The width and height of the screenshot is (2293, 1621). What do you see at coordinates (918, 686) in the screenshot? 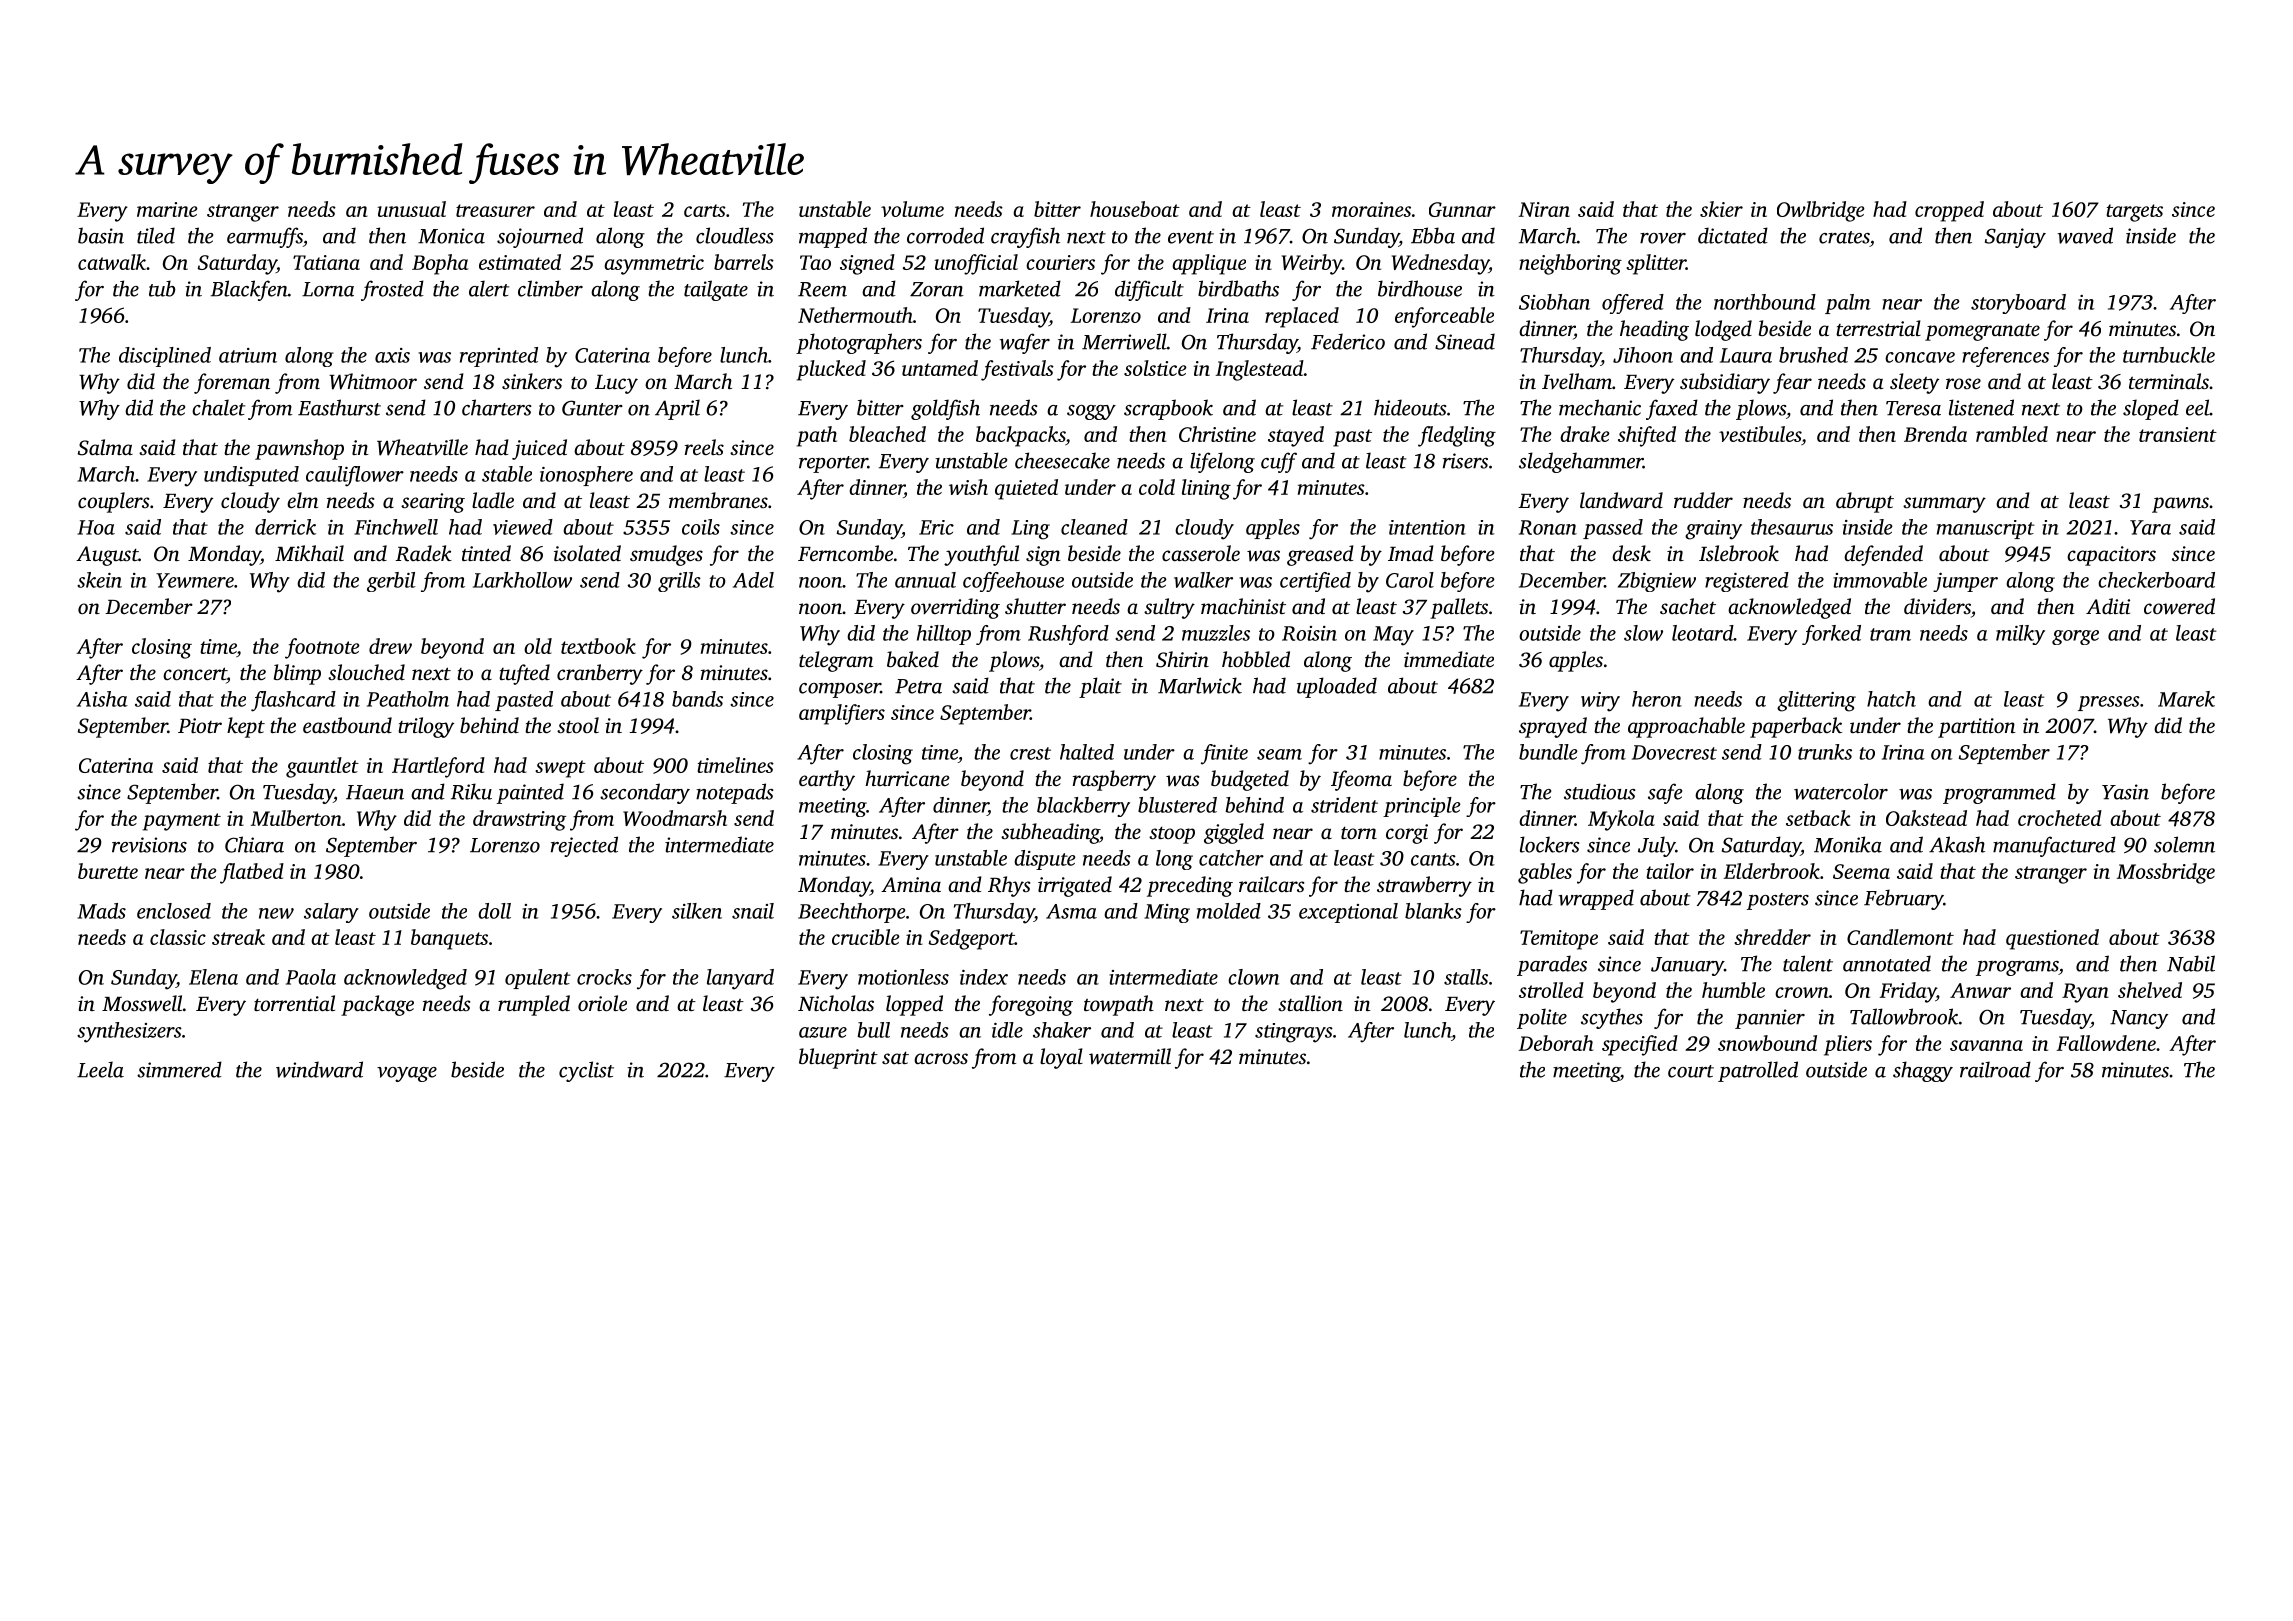
I see `Petra` at bounding box center [918, 686].
